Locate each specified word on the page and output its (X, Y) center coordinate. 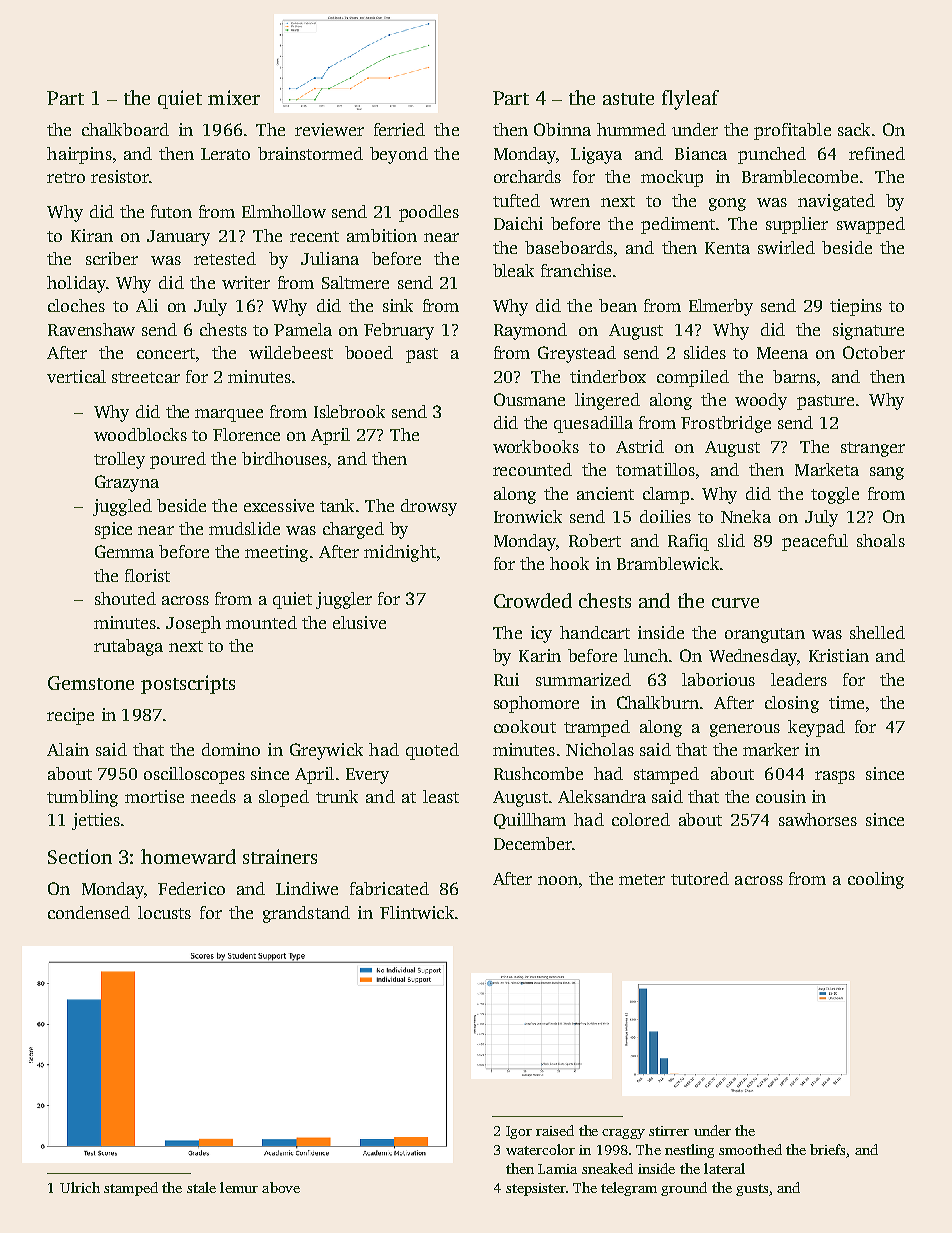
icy (541, 634)
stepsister (535, 1189)
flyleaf (690, 100)
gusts (752, 1190)
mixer (234, 97)
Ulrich (80, 1187)
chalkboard (125, 129)
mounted (261, 622)
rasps (835, 777)
